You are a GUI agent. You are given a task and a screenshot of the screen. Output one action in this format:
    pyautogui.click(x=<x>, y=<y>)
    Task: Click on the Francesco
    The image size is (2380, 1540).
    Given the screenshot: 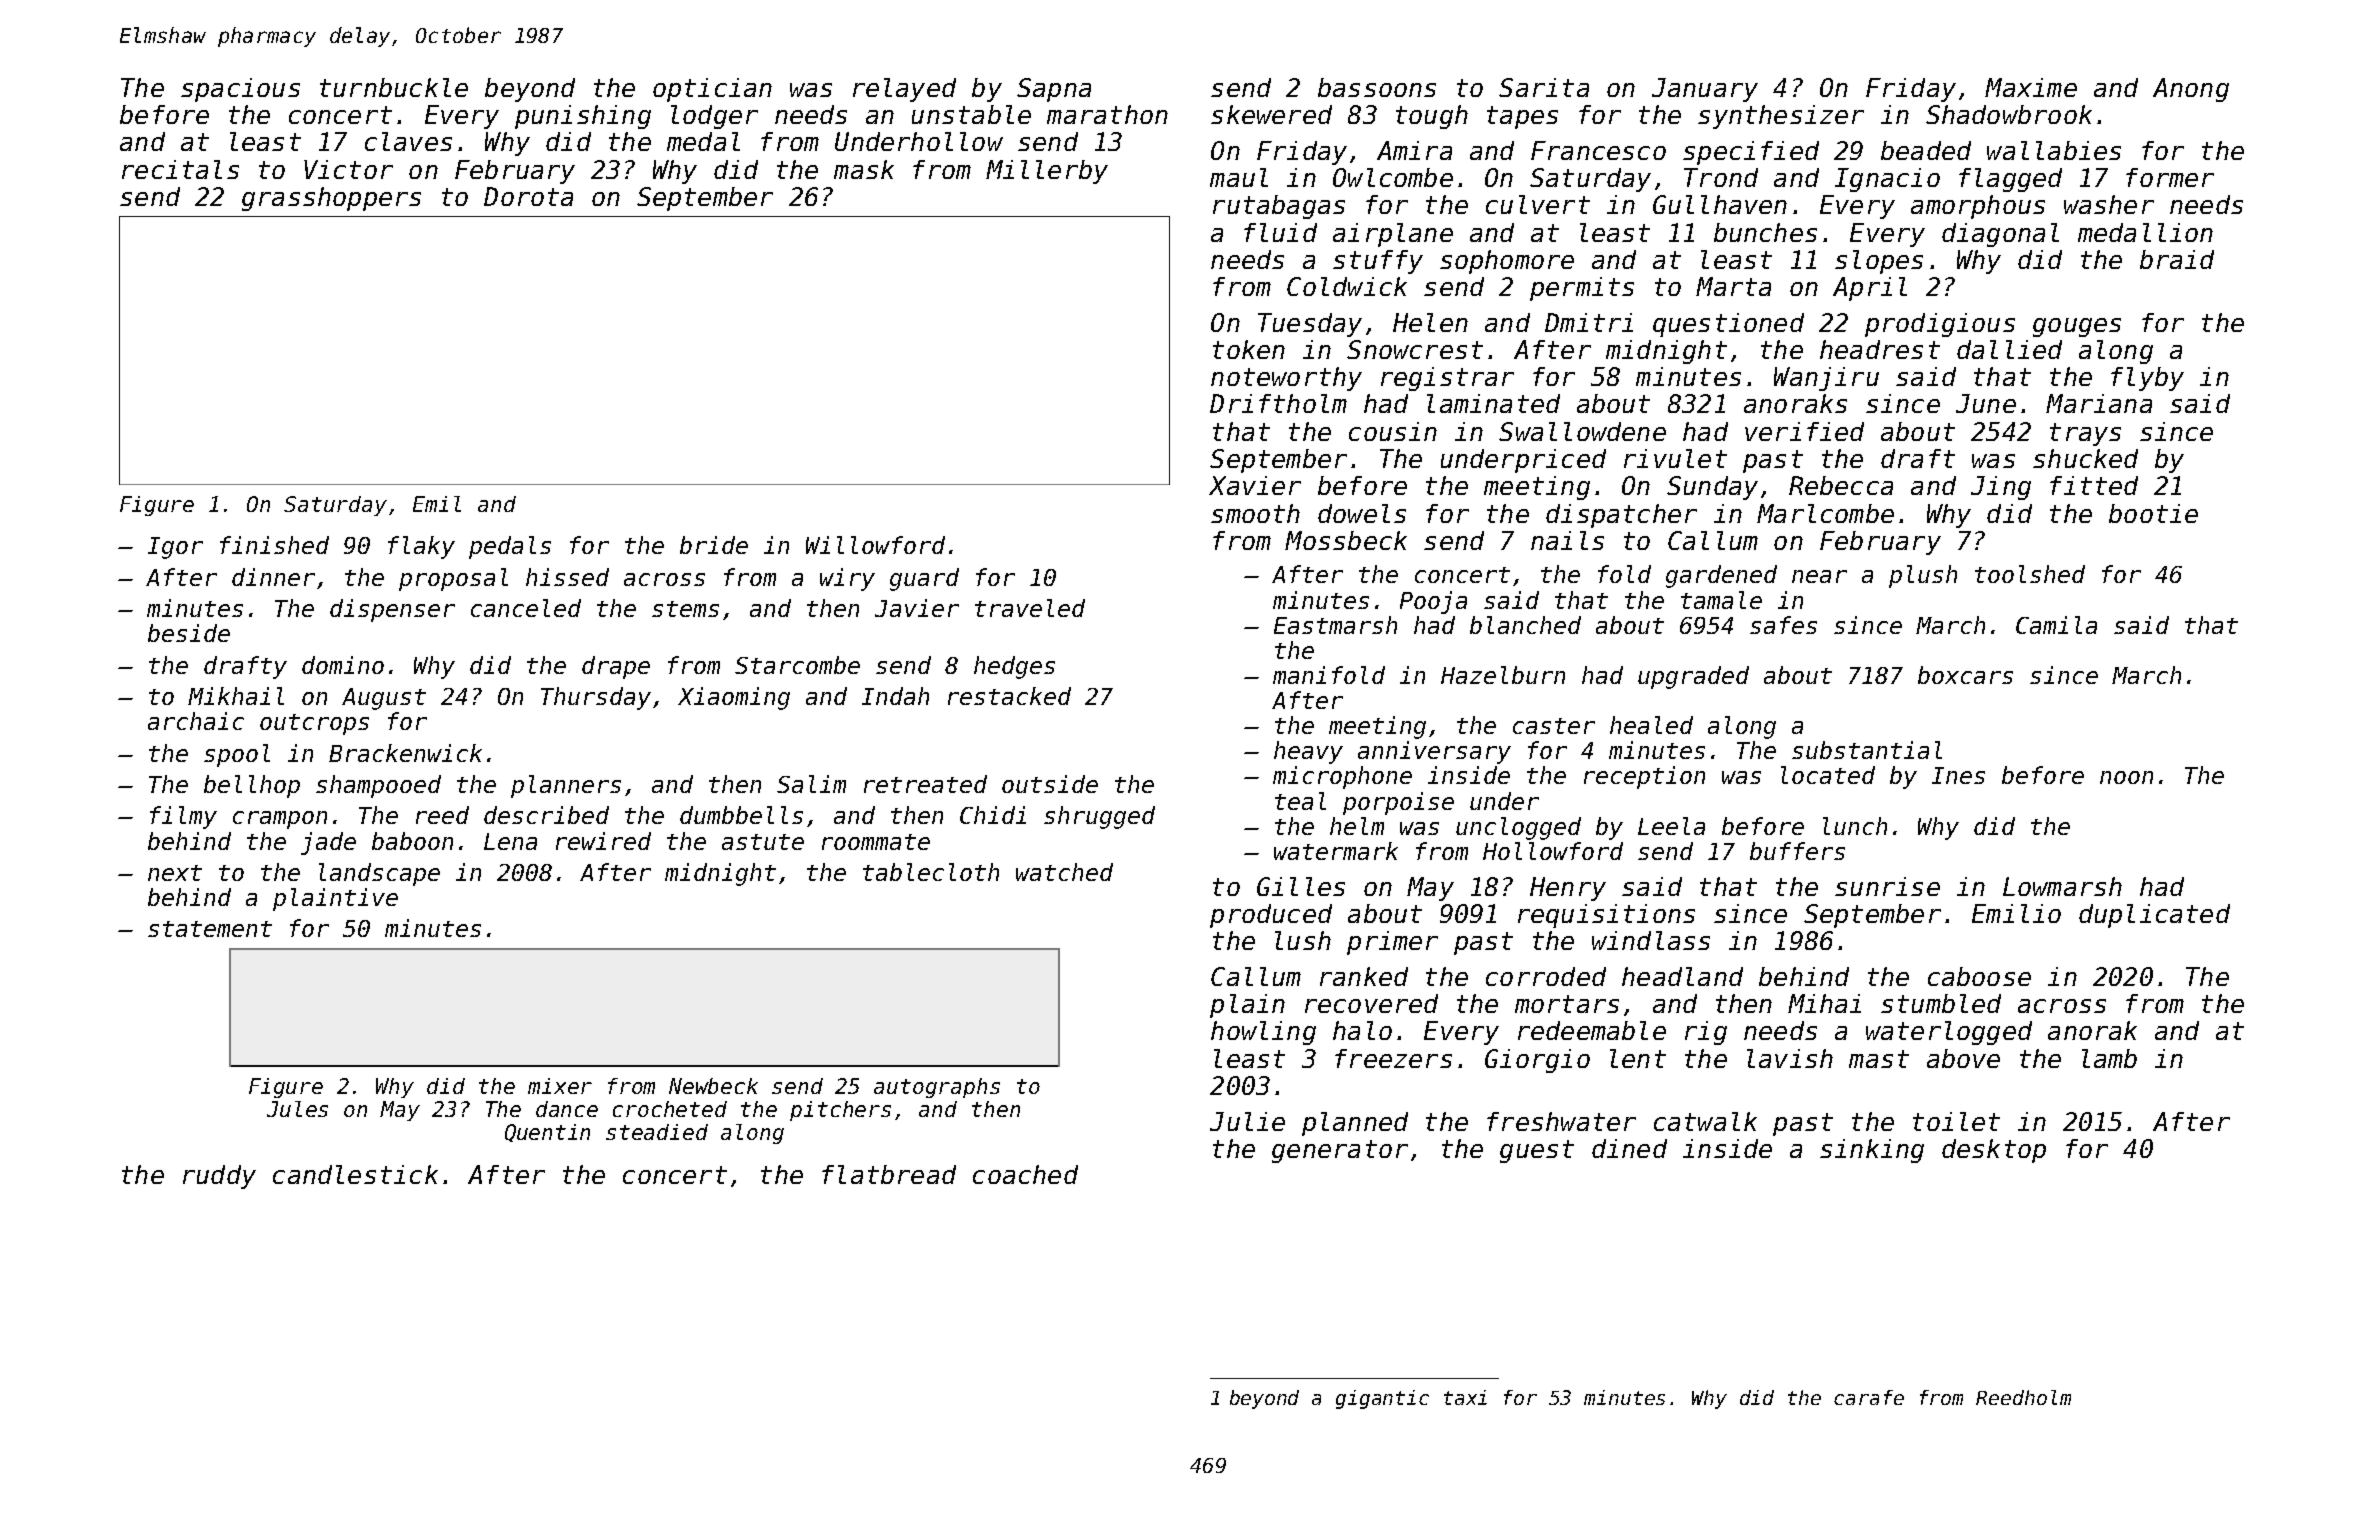 What is the action you would take?
    pyautogui.click(x=1598, y=150)
